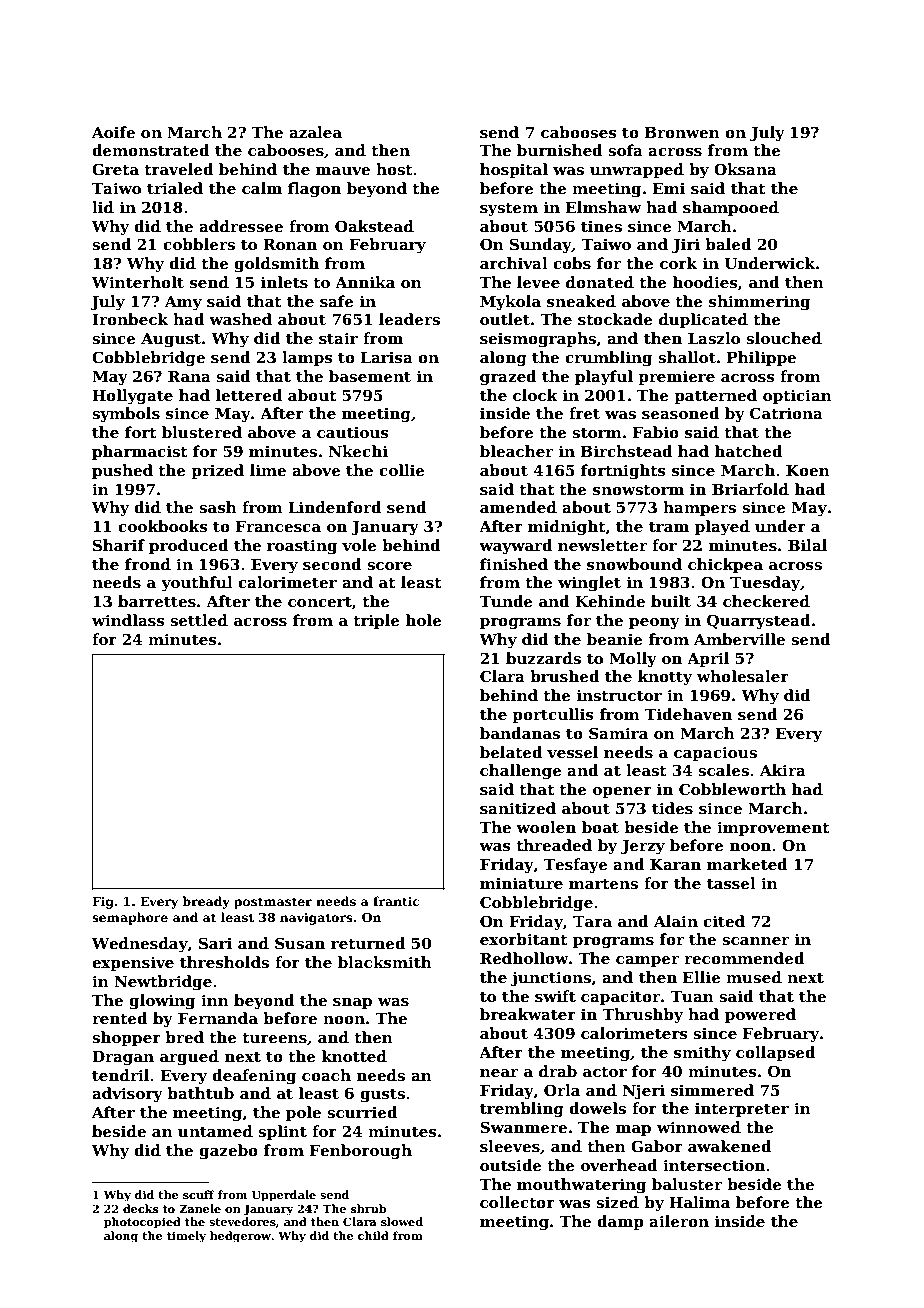 This page has width=924, height=1308. What do you see at coordinates (254, 1077) in the page?
I see `deafening` at bounding box center [254, 1077].
